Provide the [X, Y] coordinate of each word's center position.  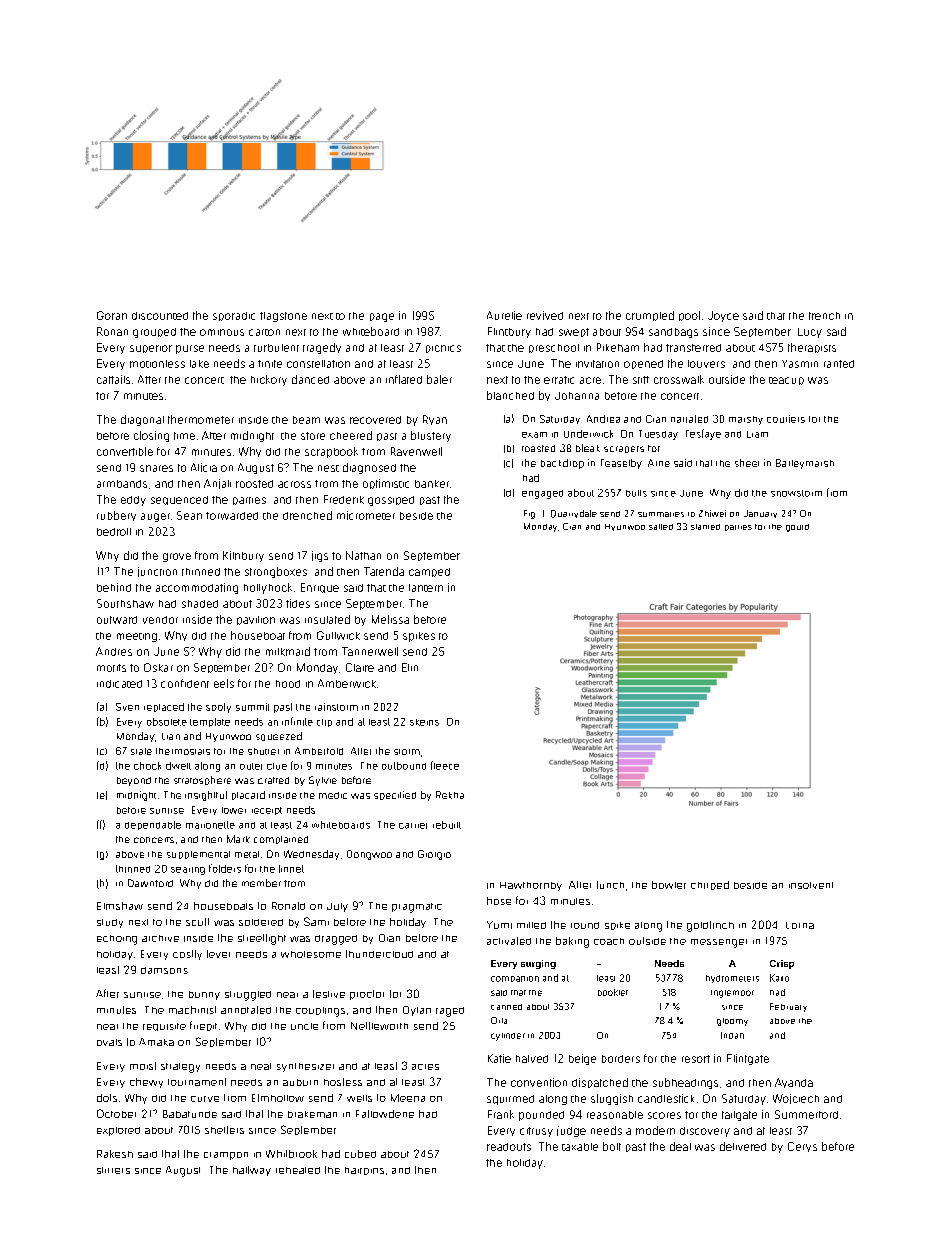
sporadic [234, 316]
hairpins [364, 1171]
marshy [746, 420]
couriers [786, 419]
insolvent [811, 885]
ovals [109, 1042]
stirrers [113, 1170]
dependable [153, 825]
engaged [542, 494]
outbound [404, 766]
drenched [307, 515]
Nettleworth [379, 1026]
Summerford [806, 1114]
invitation [597, 364]
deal [680, 1146]
